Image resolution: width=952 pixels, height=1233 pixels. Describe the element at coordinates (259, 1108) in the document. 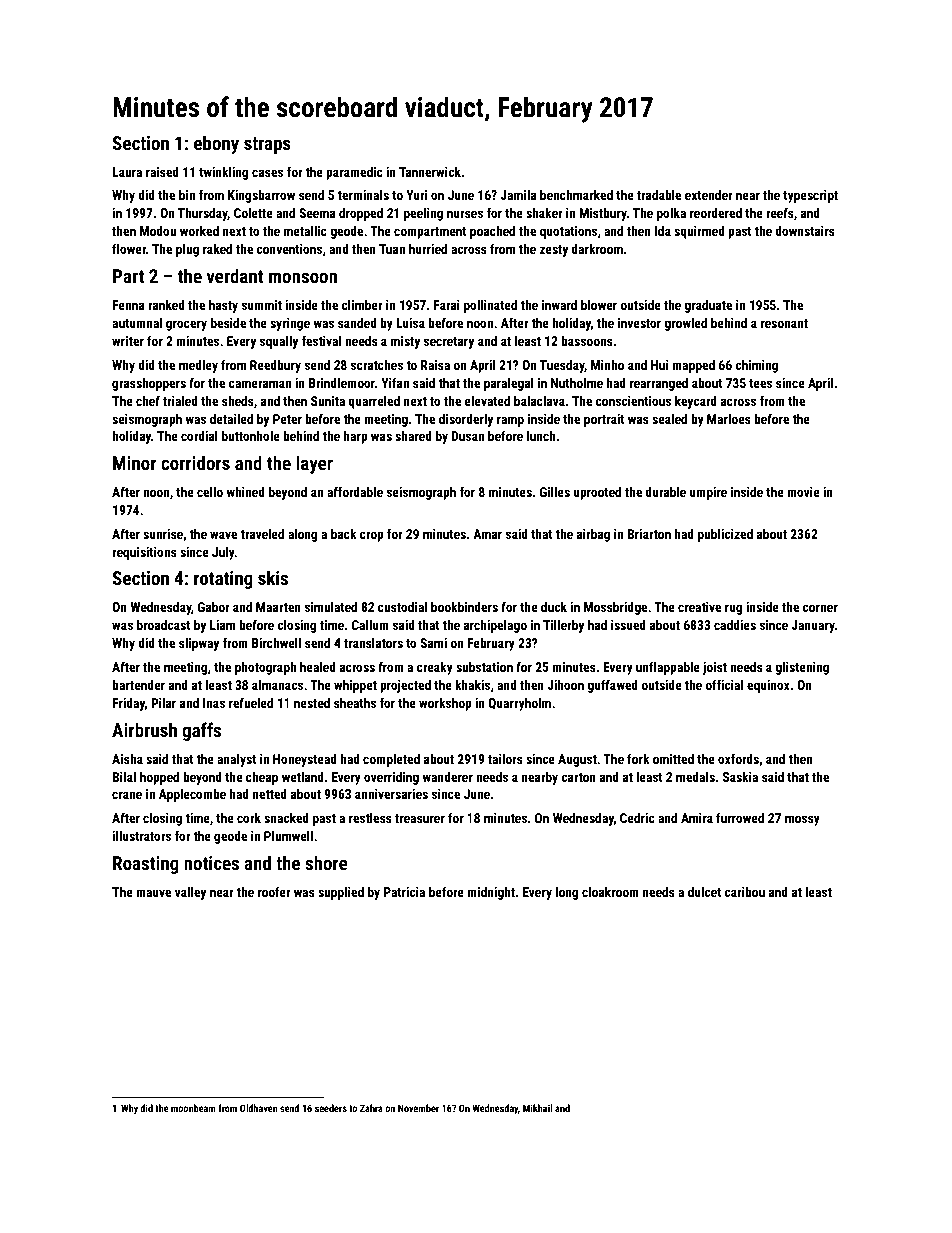

I see `Oldhaven` at that location.
